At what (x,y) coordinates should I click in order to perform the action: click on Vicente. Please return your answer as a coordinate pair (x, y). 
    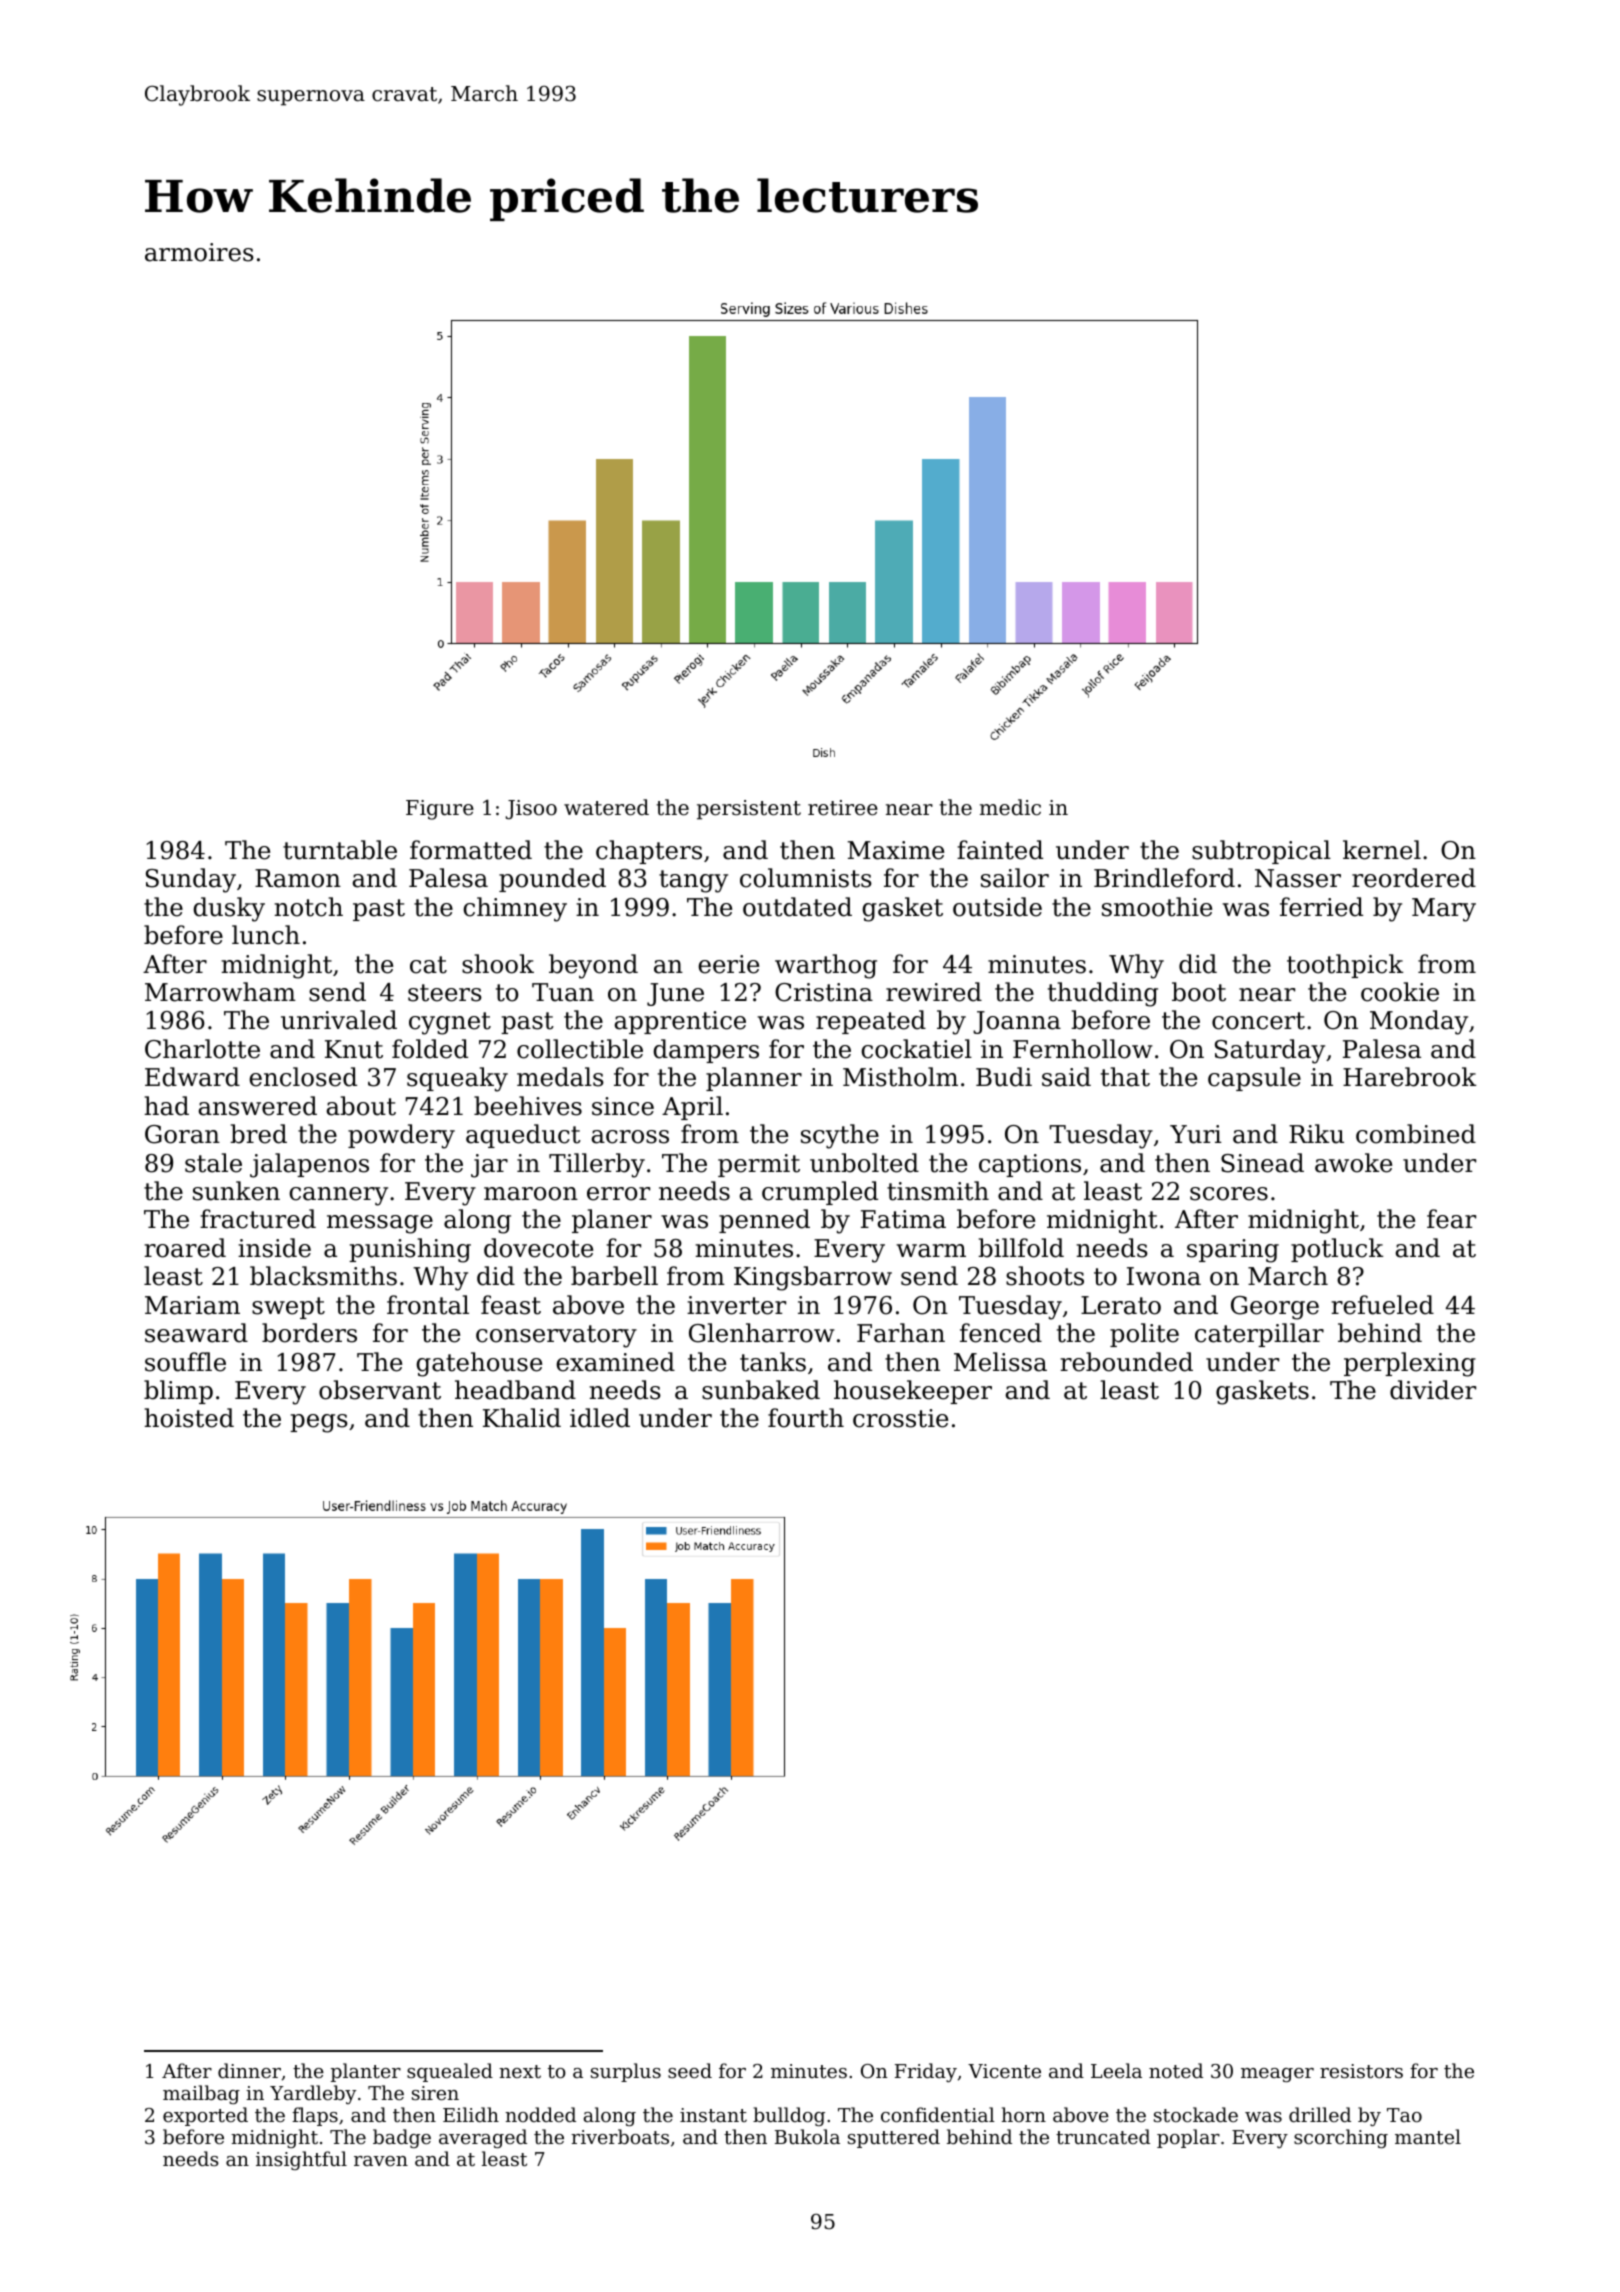
    Looking at the image, I should click on (1004, 2071).
